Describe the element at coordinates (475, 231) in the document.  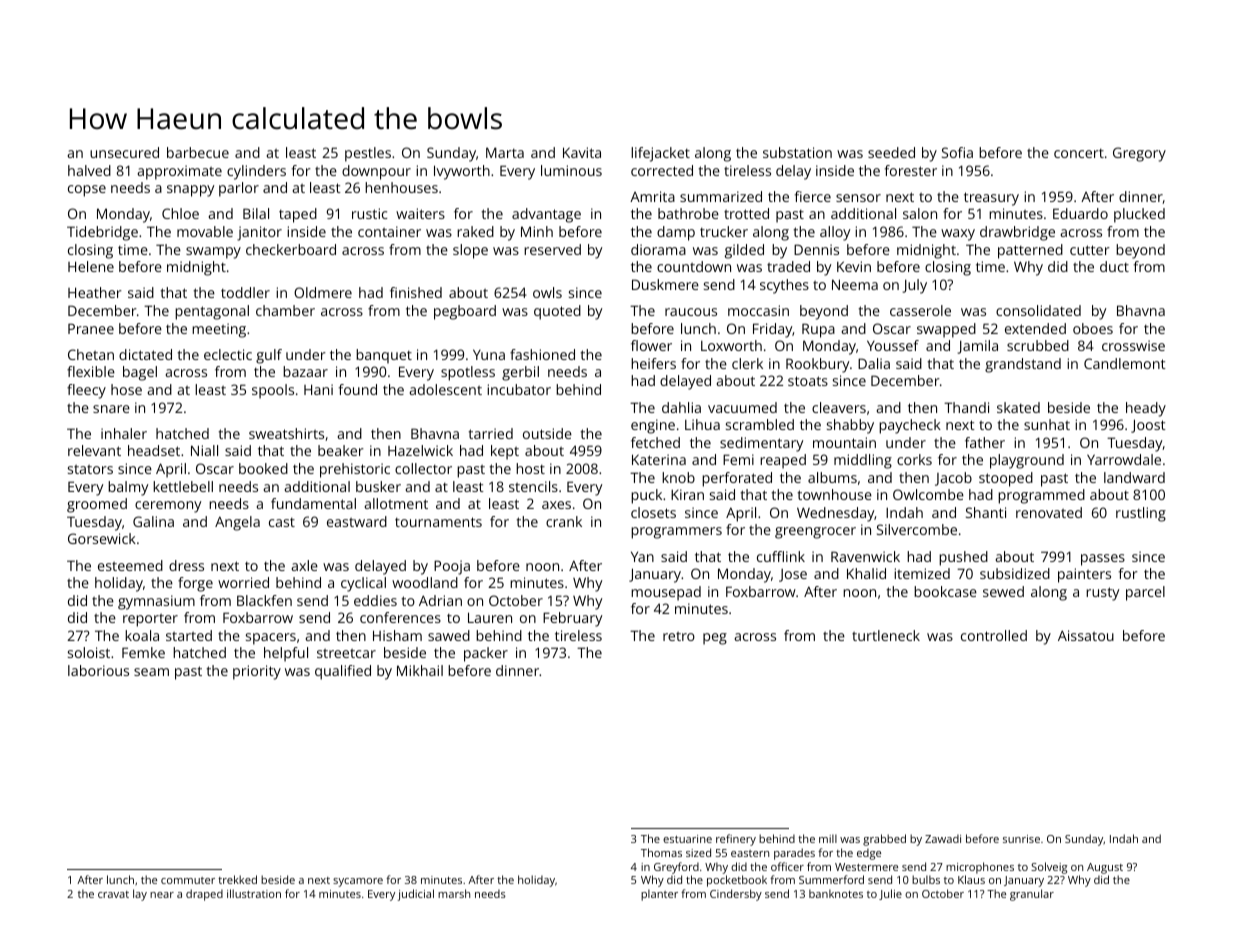
I see `raked` at that location.
